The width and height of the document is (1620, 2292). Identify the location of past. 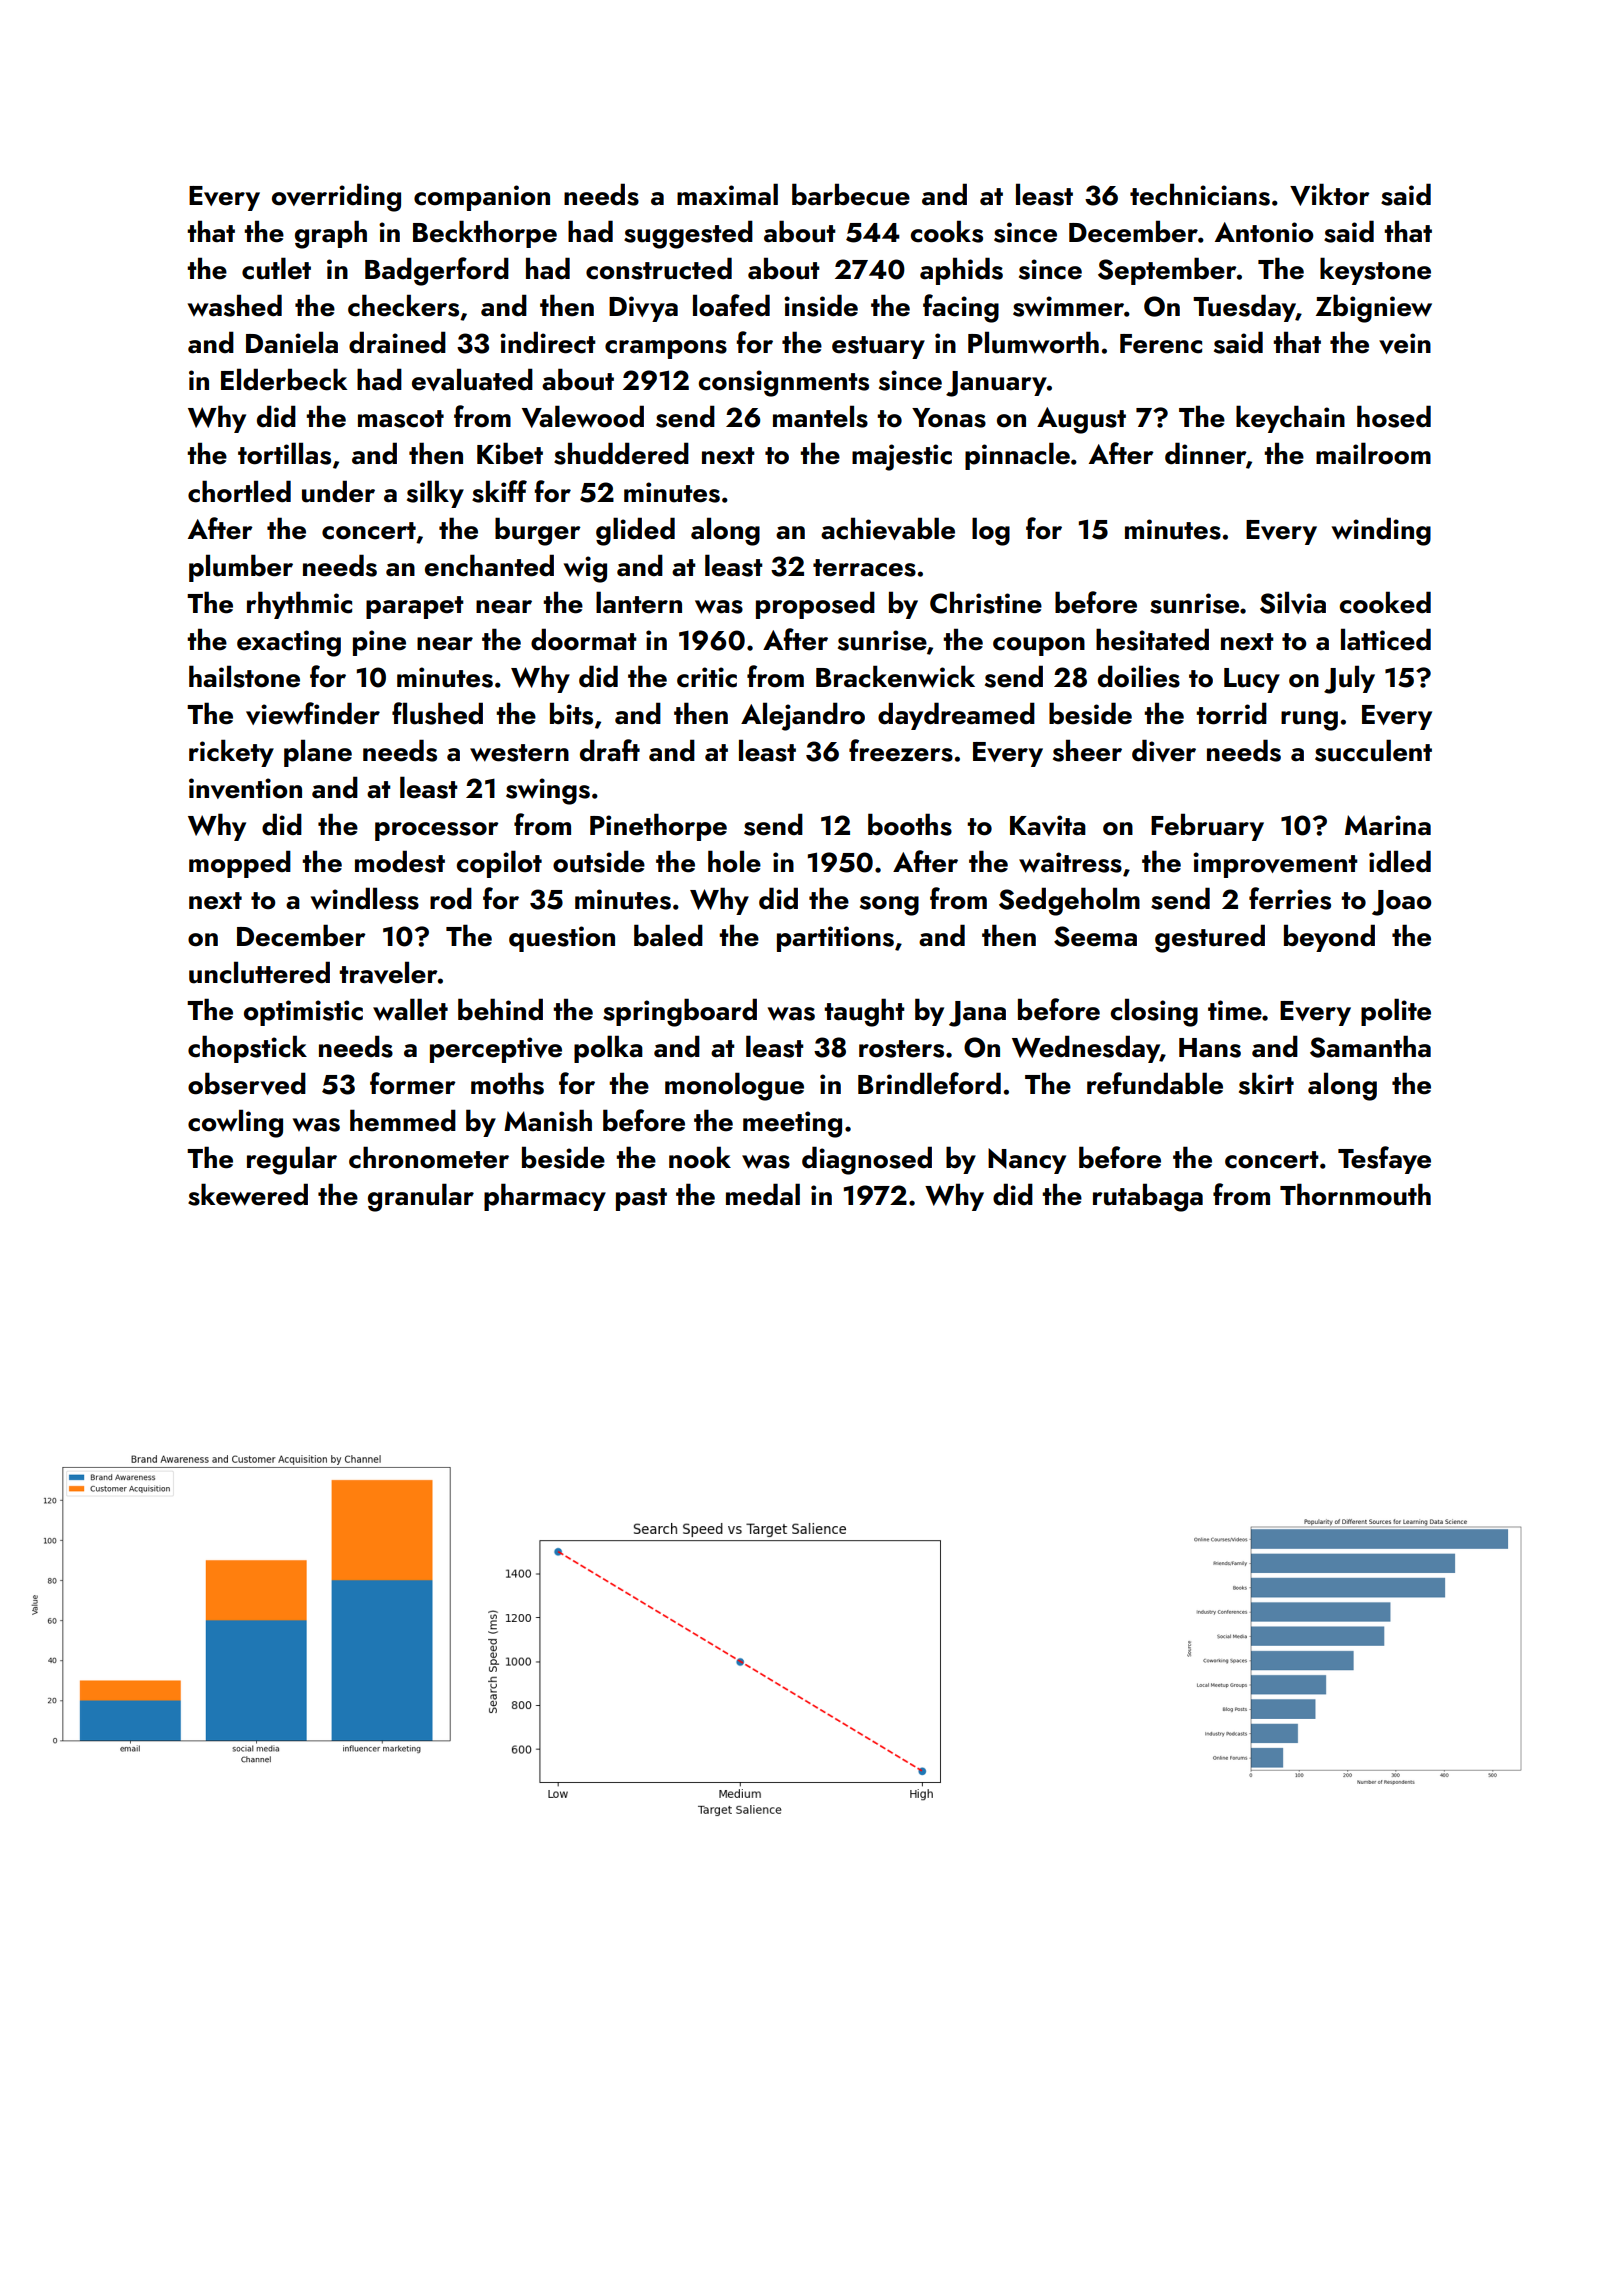
(641, 1199).
